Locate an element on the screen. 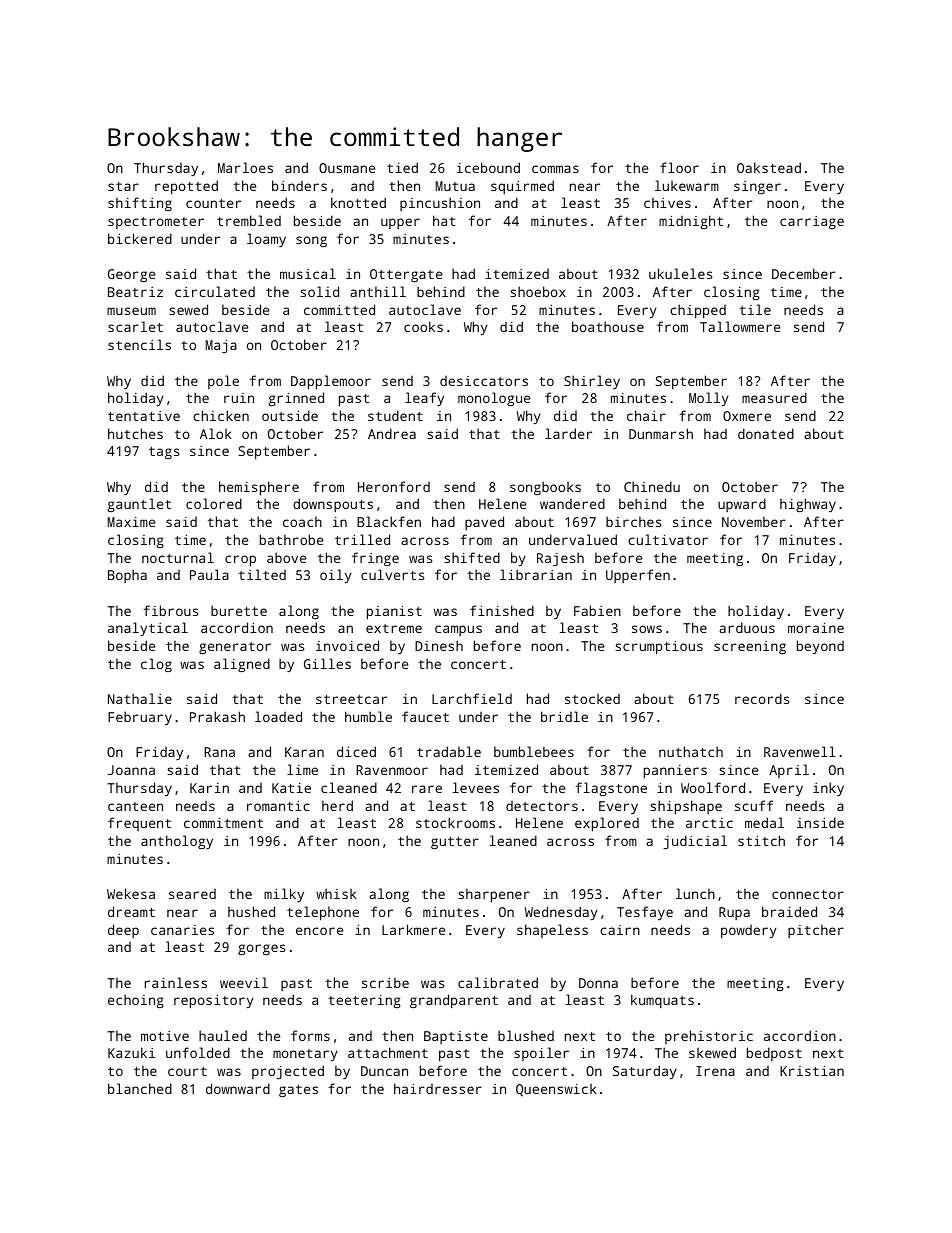  measured is located at coordinates (774, 397).
